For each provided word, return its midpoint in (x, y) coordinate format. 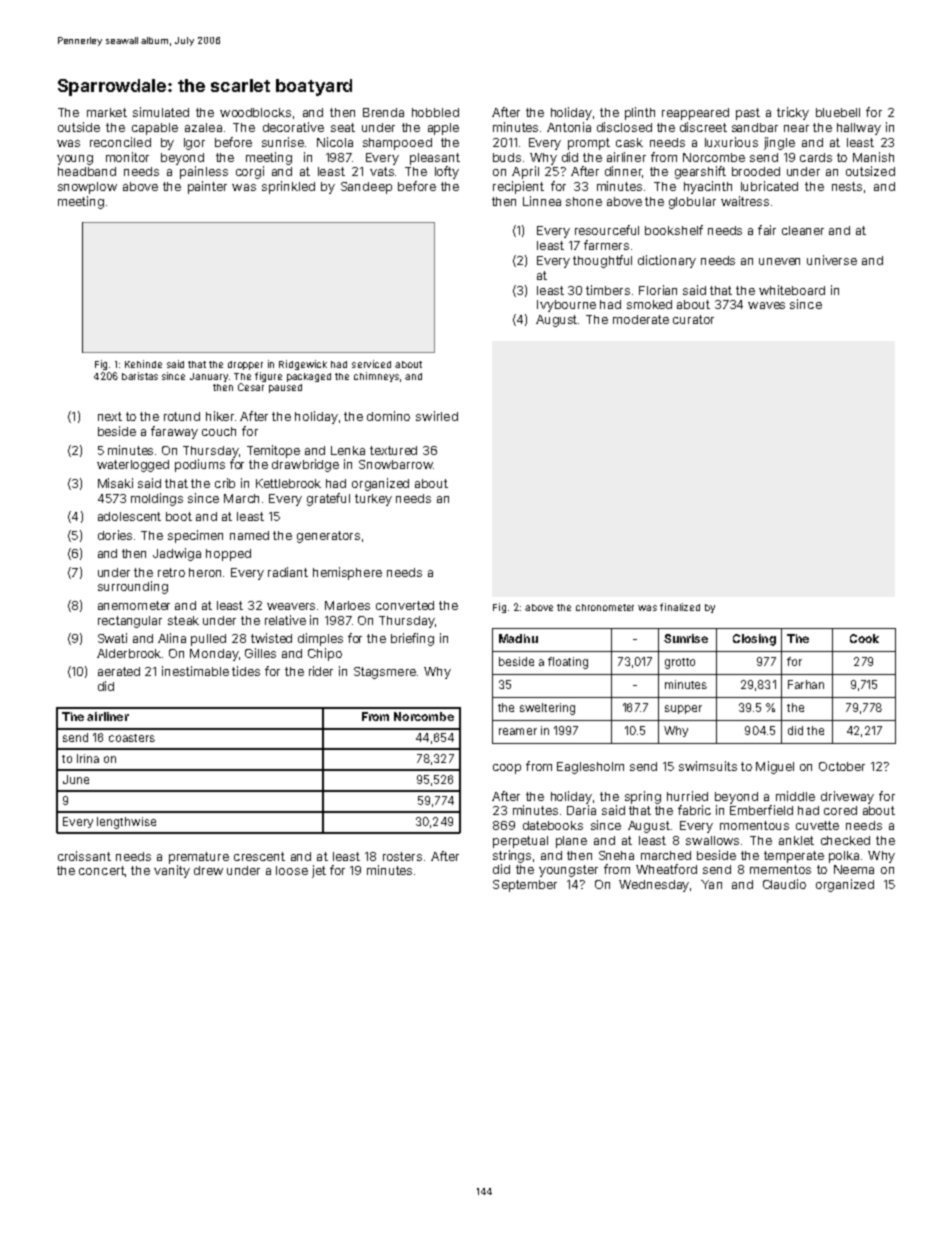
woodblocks (255, 112)
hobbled (435, 112)
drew (208, 870)
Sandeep (366, 188)
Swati (112, 638)
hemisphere (347, 573)
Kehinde (143, 364)
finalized (680, 607)
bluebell (838, 112)
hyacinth (708, 187)
